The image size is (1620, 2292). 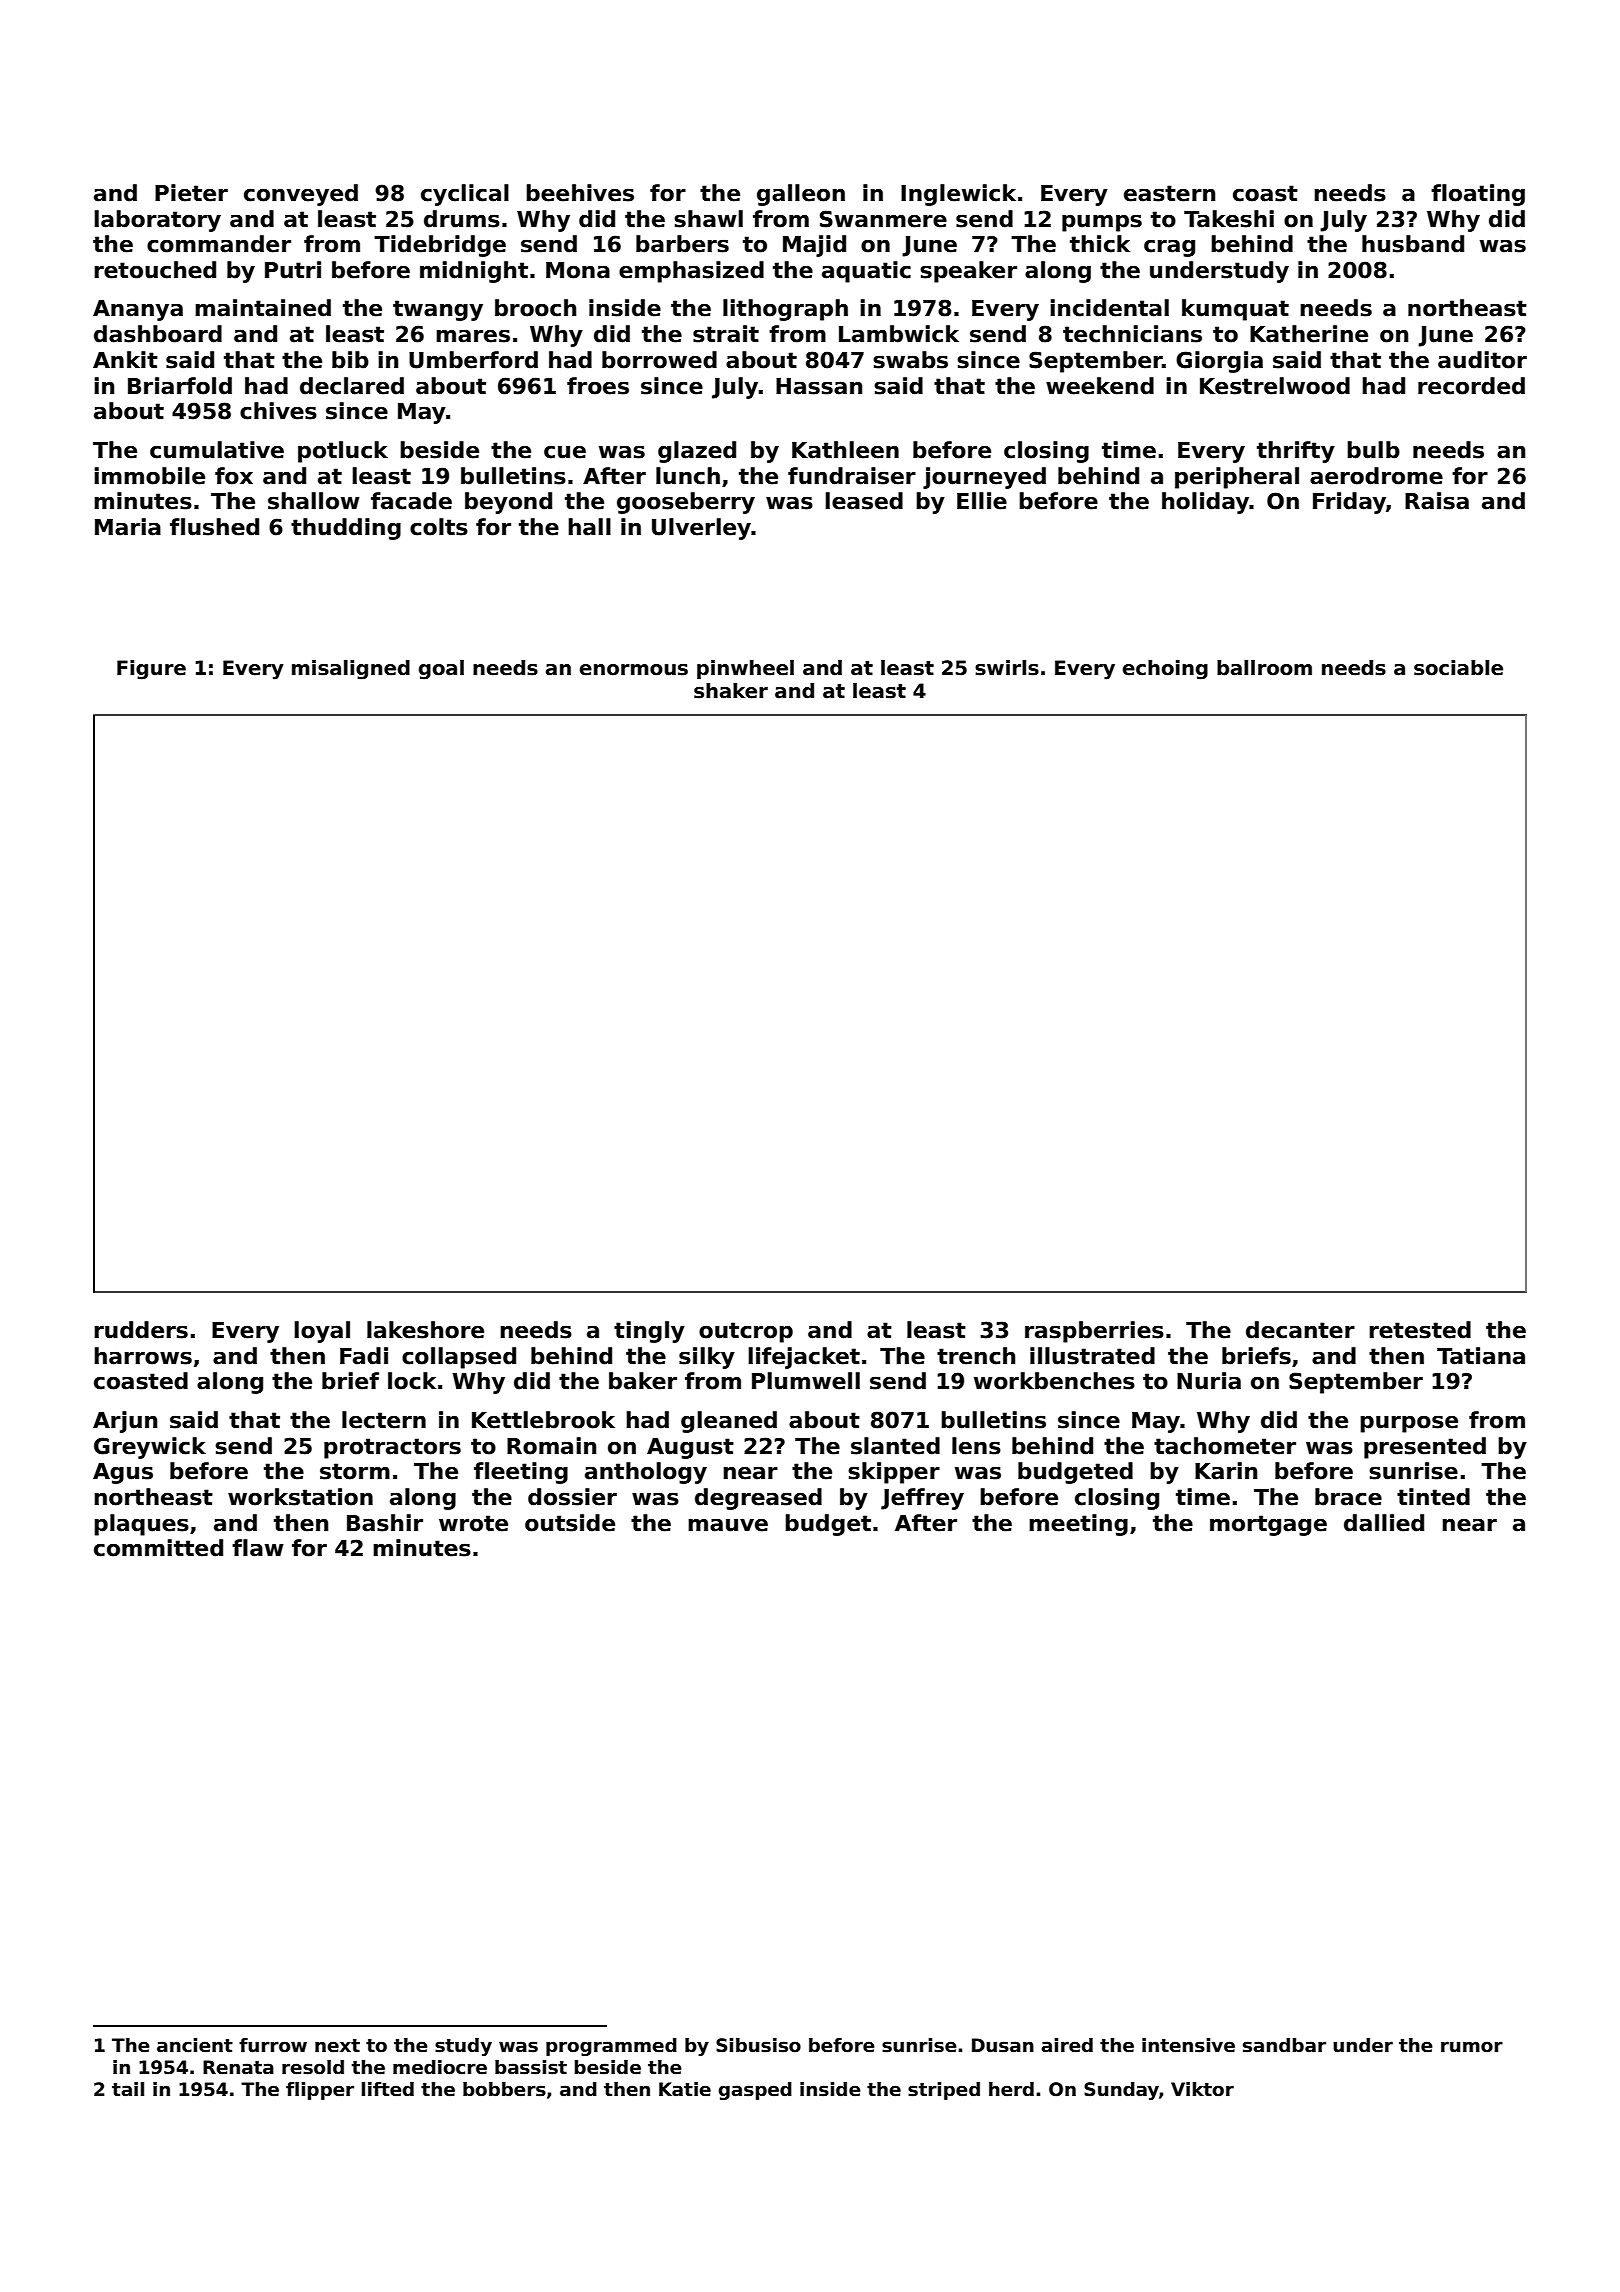 I want to click on sociable, so click(x=1458, y=668).
